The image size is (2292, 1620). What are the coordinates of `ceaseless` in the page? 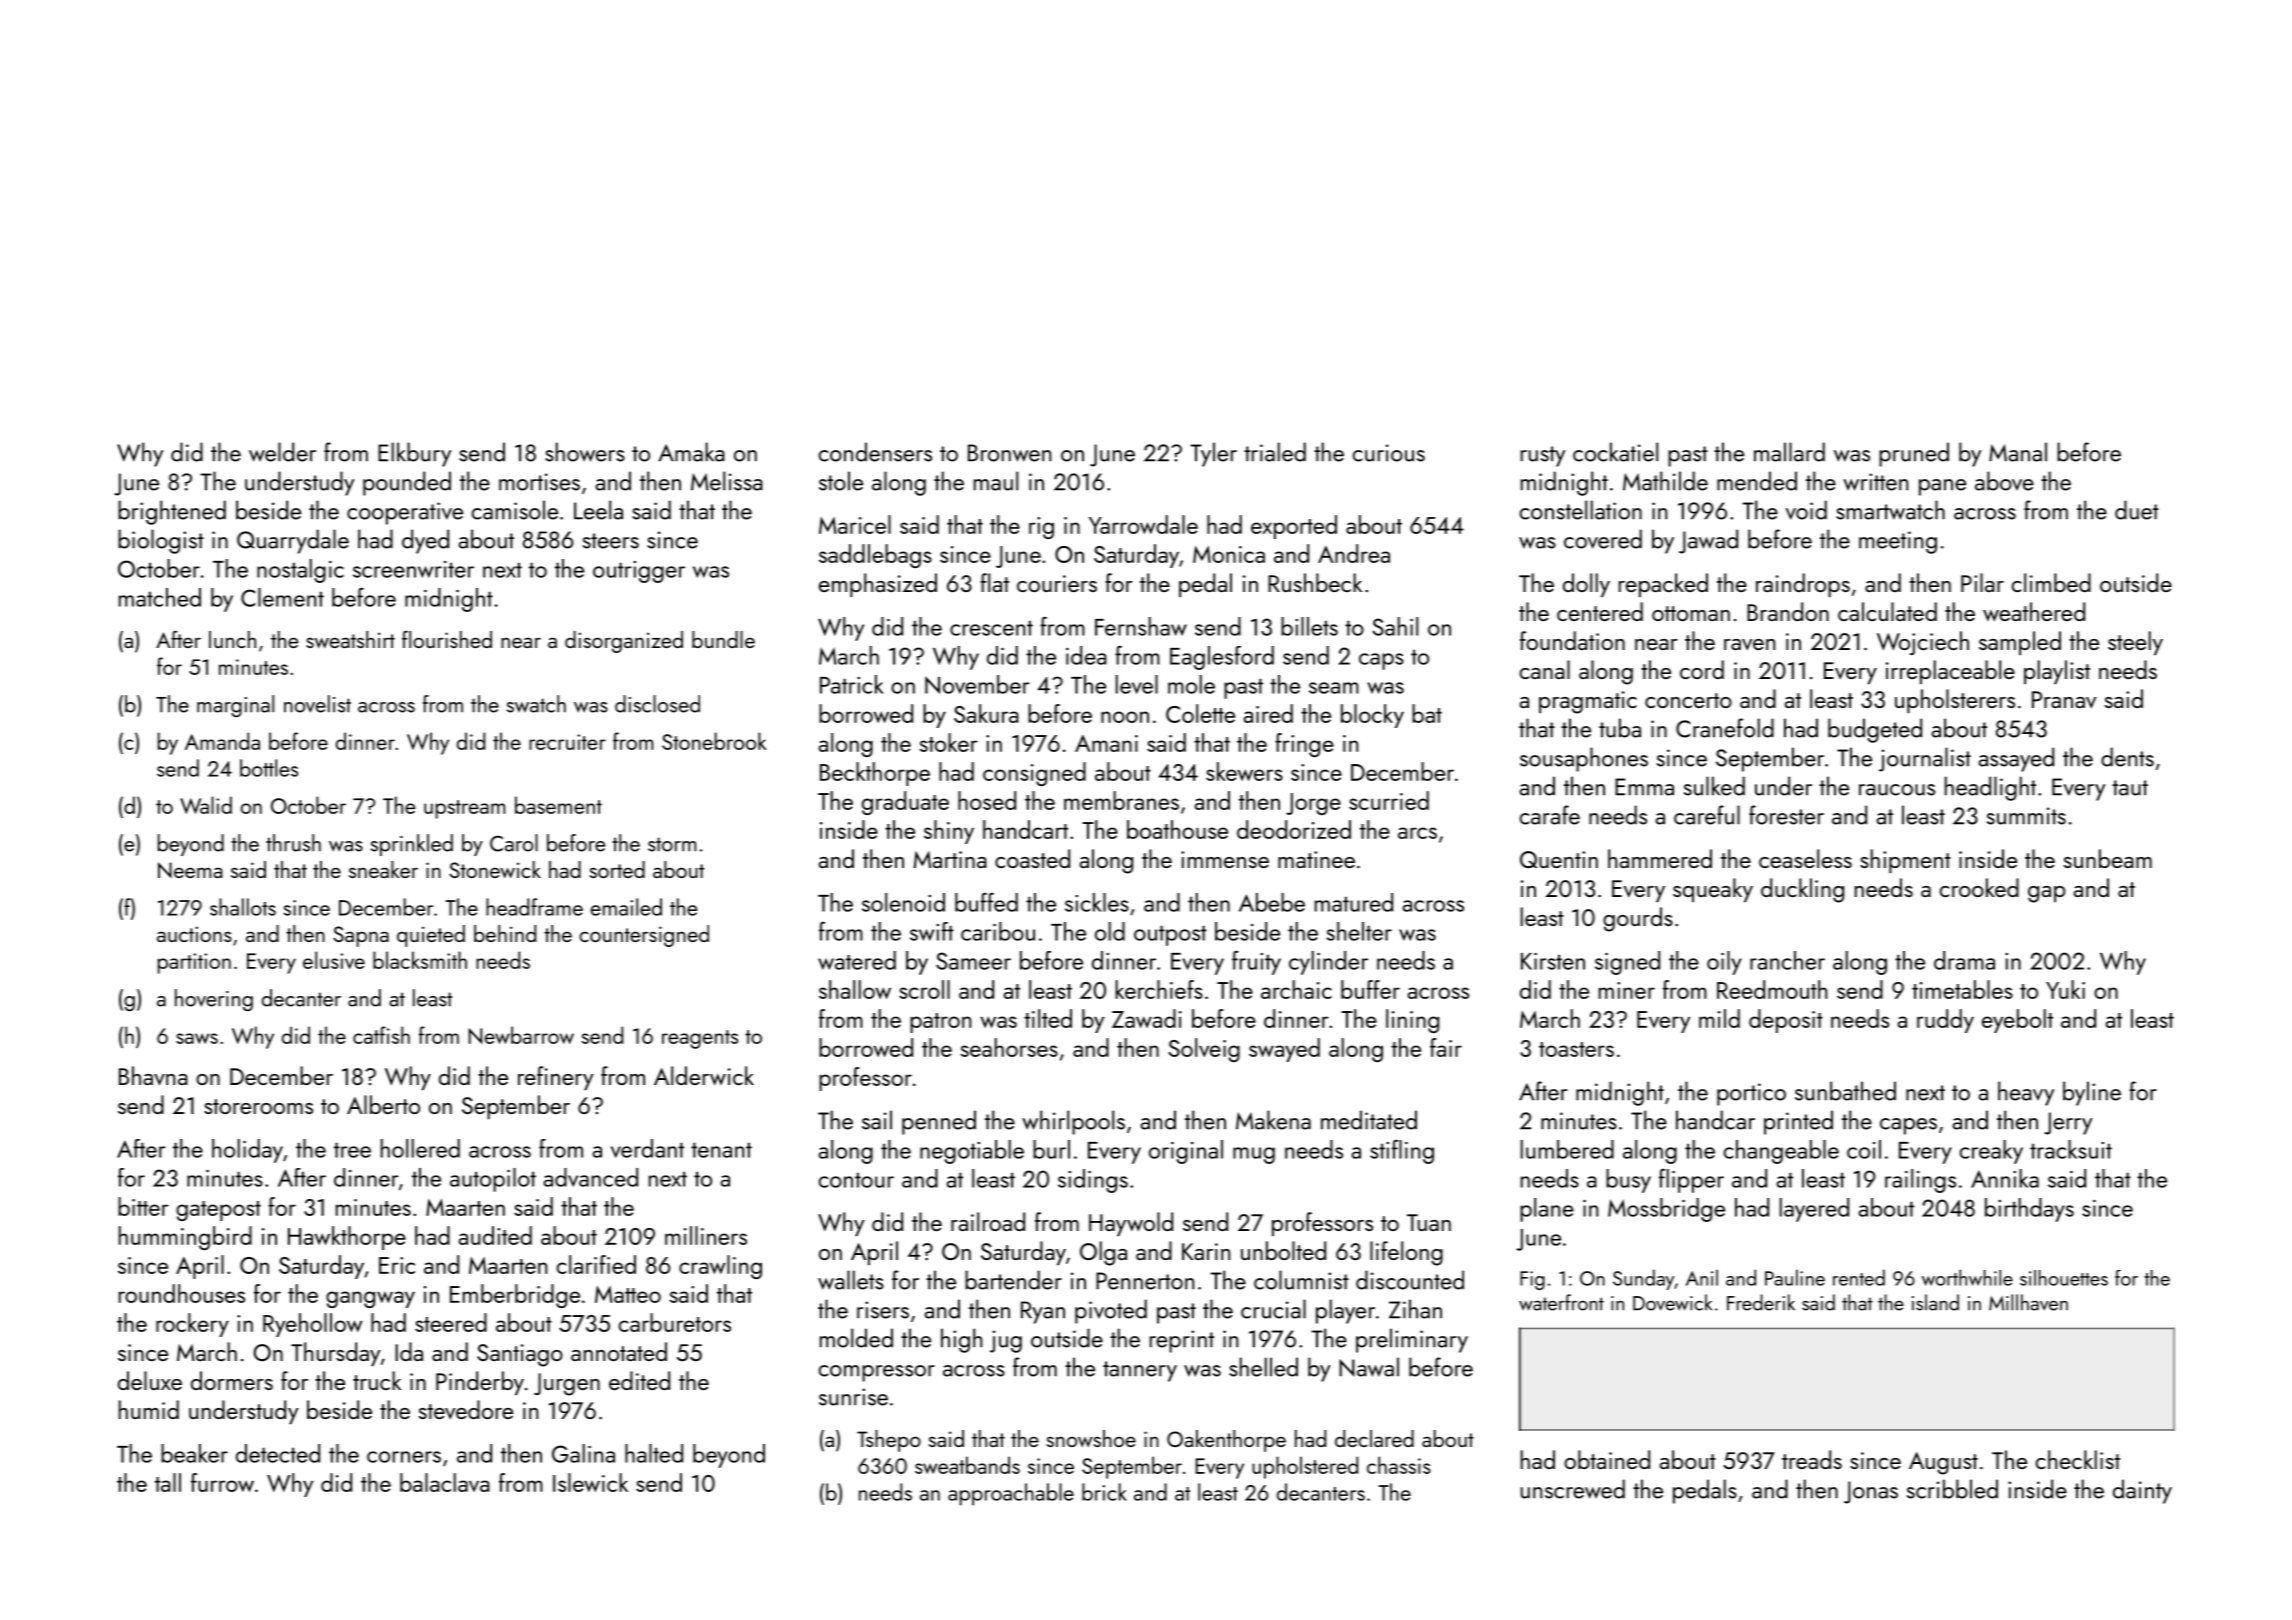 It's located at (1805, 858).
